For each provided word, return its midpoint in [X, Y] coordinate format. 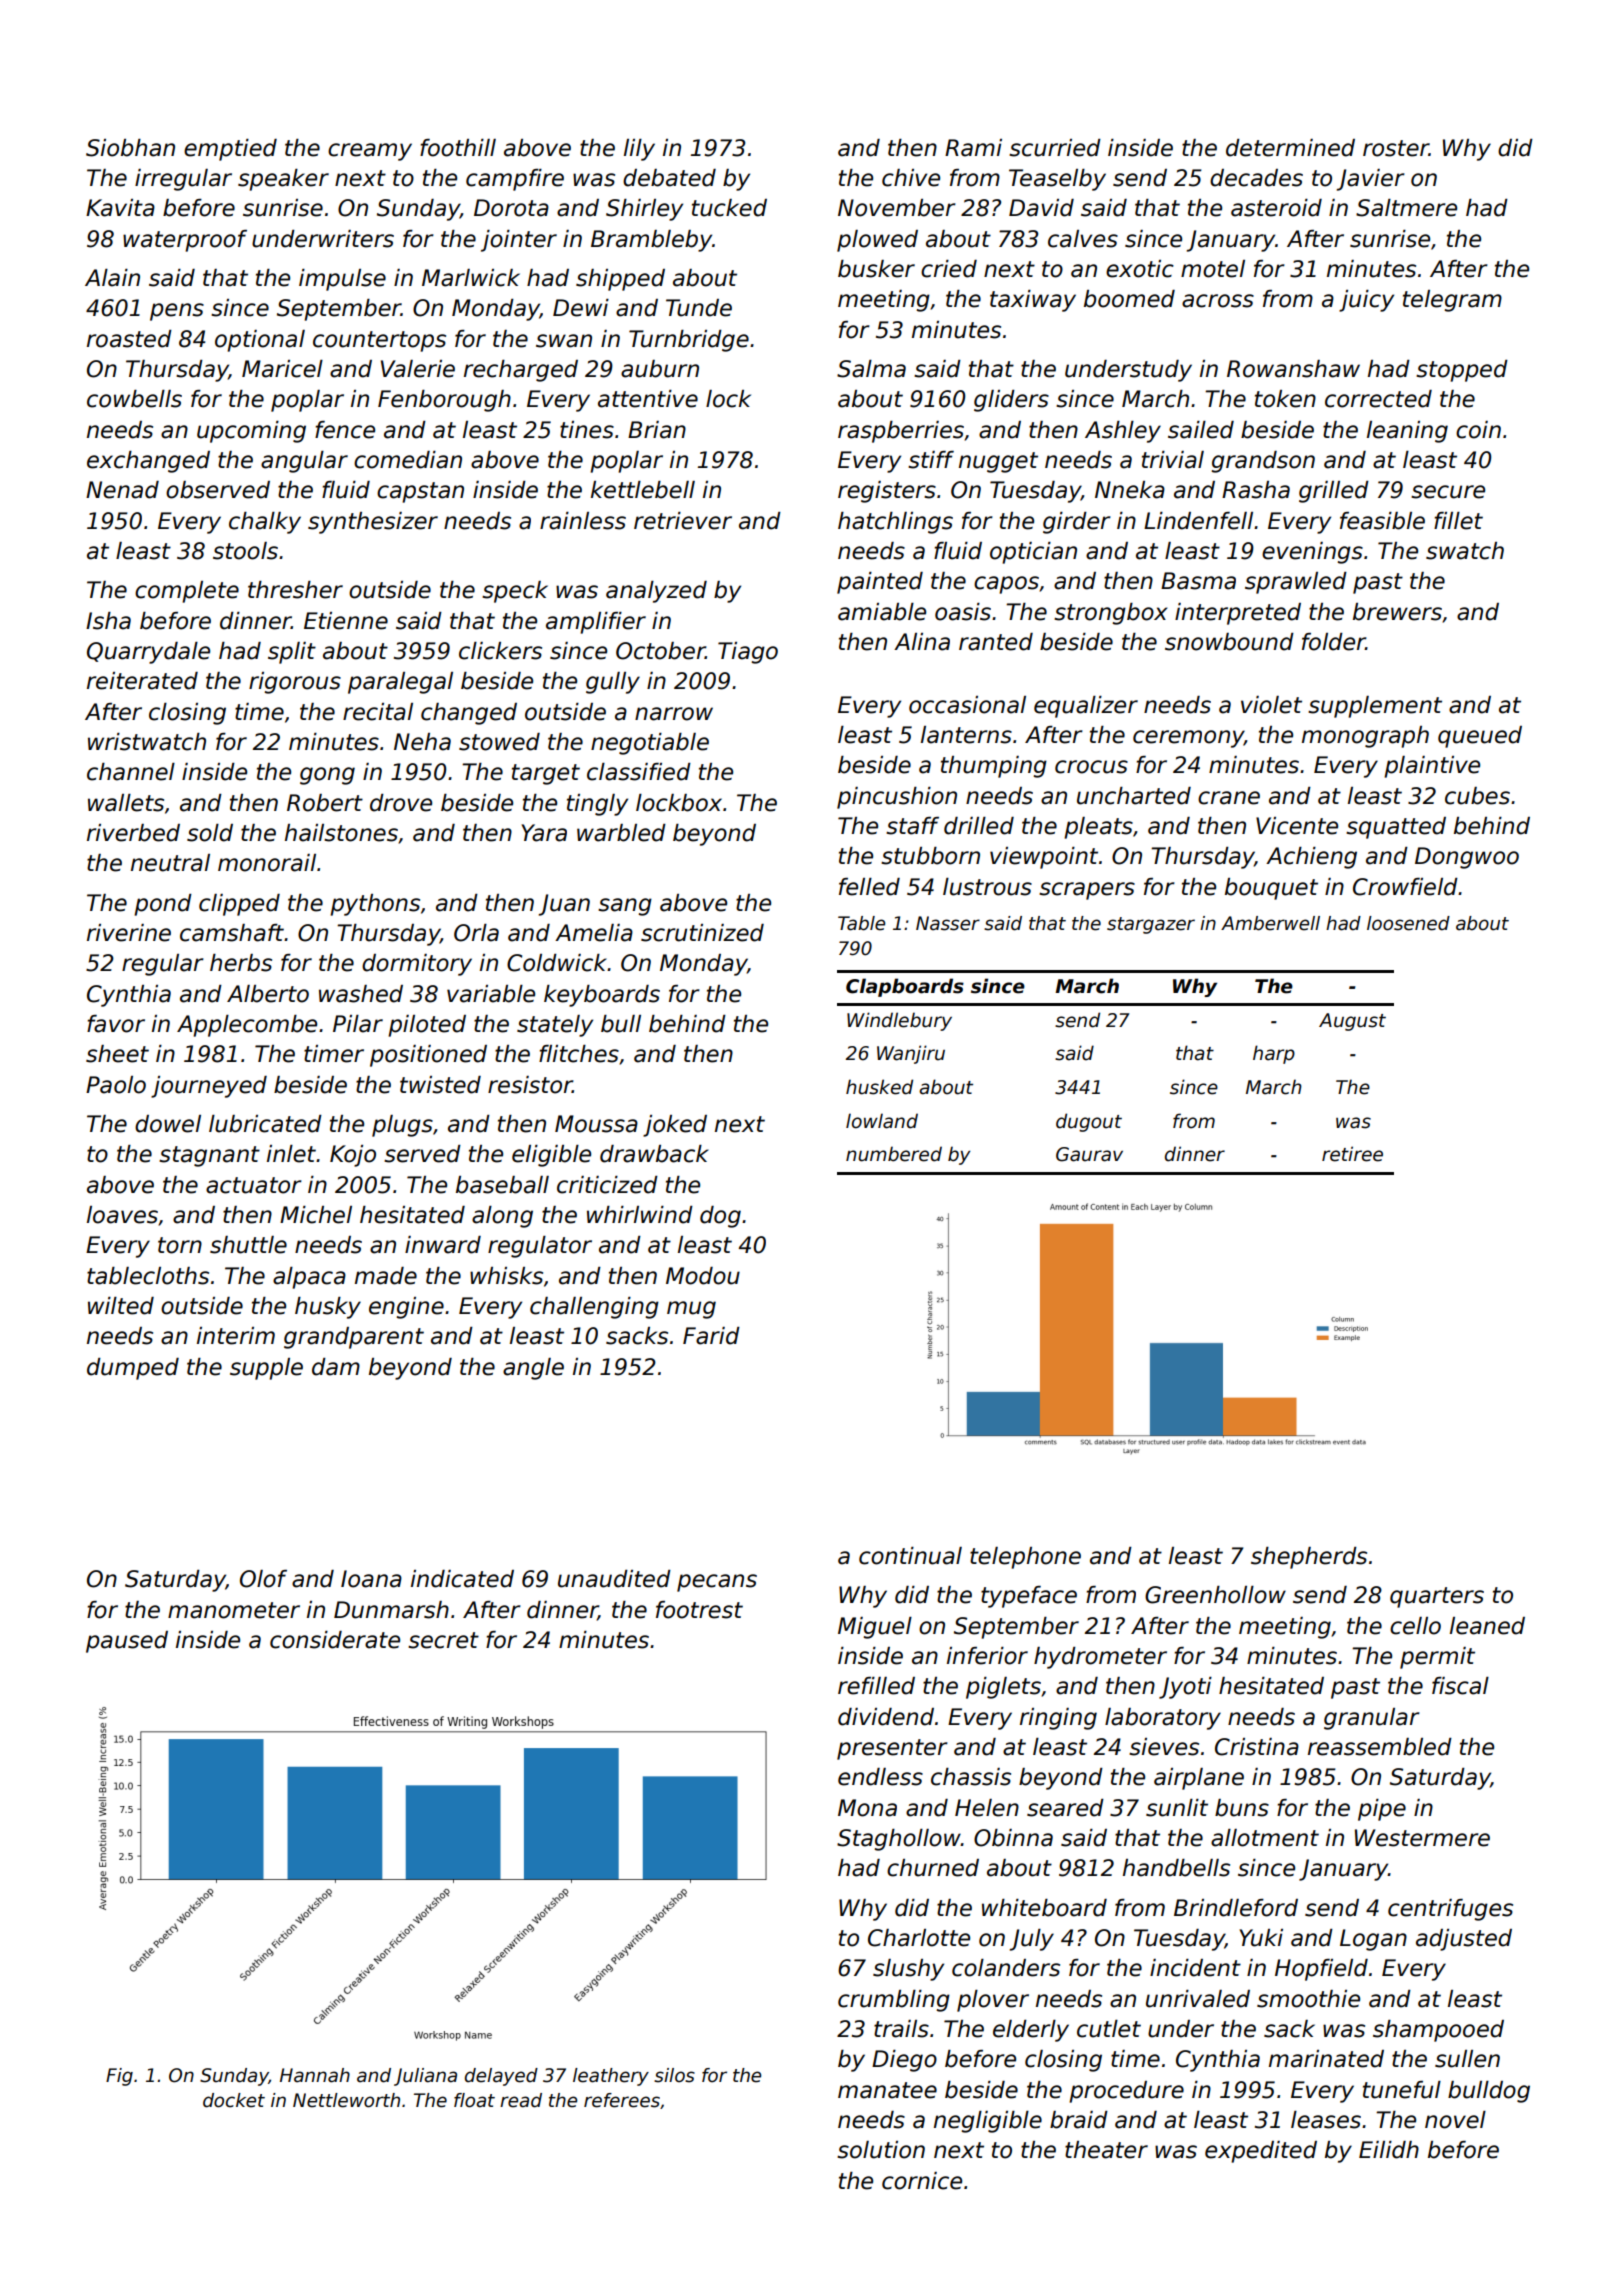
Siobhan [130, 148]
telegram [1452, 301]
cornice [922, 2181]
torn [180, 1245]
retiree [1352, 1154]
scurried [1055, 148]
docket [234, 2100]
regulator [540, 1247]
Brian [657, 430]
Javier [1371, 180]
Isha [108, 621]
